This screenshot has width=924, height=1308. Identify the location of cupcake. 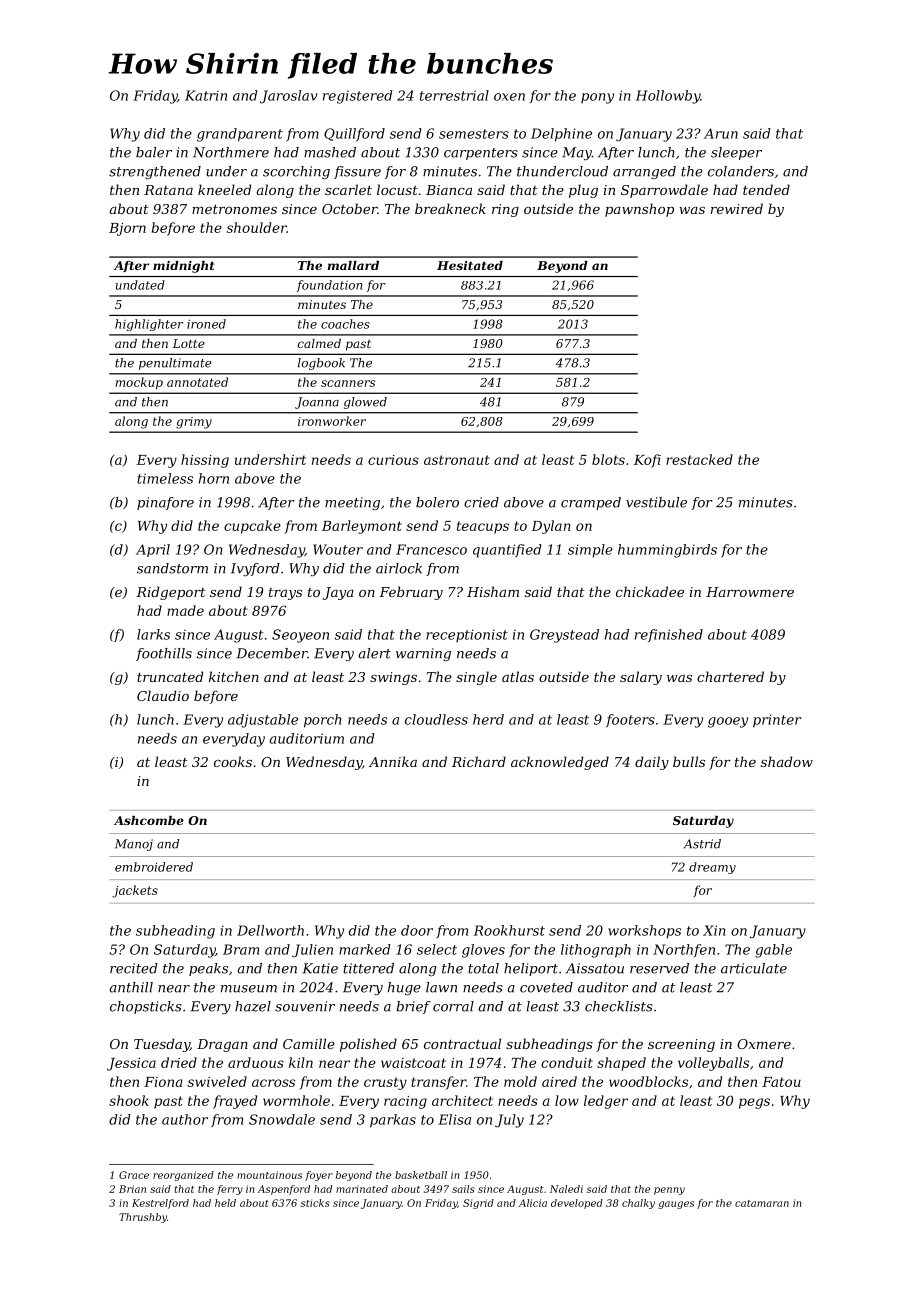
(252, 527).
